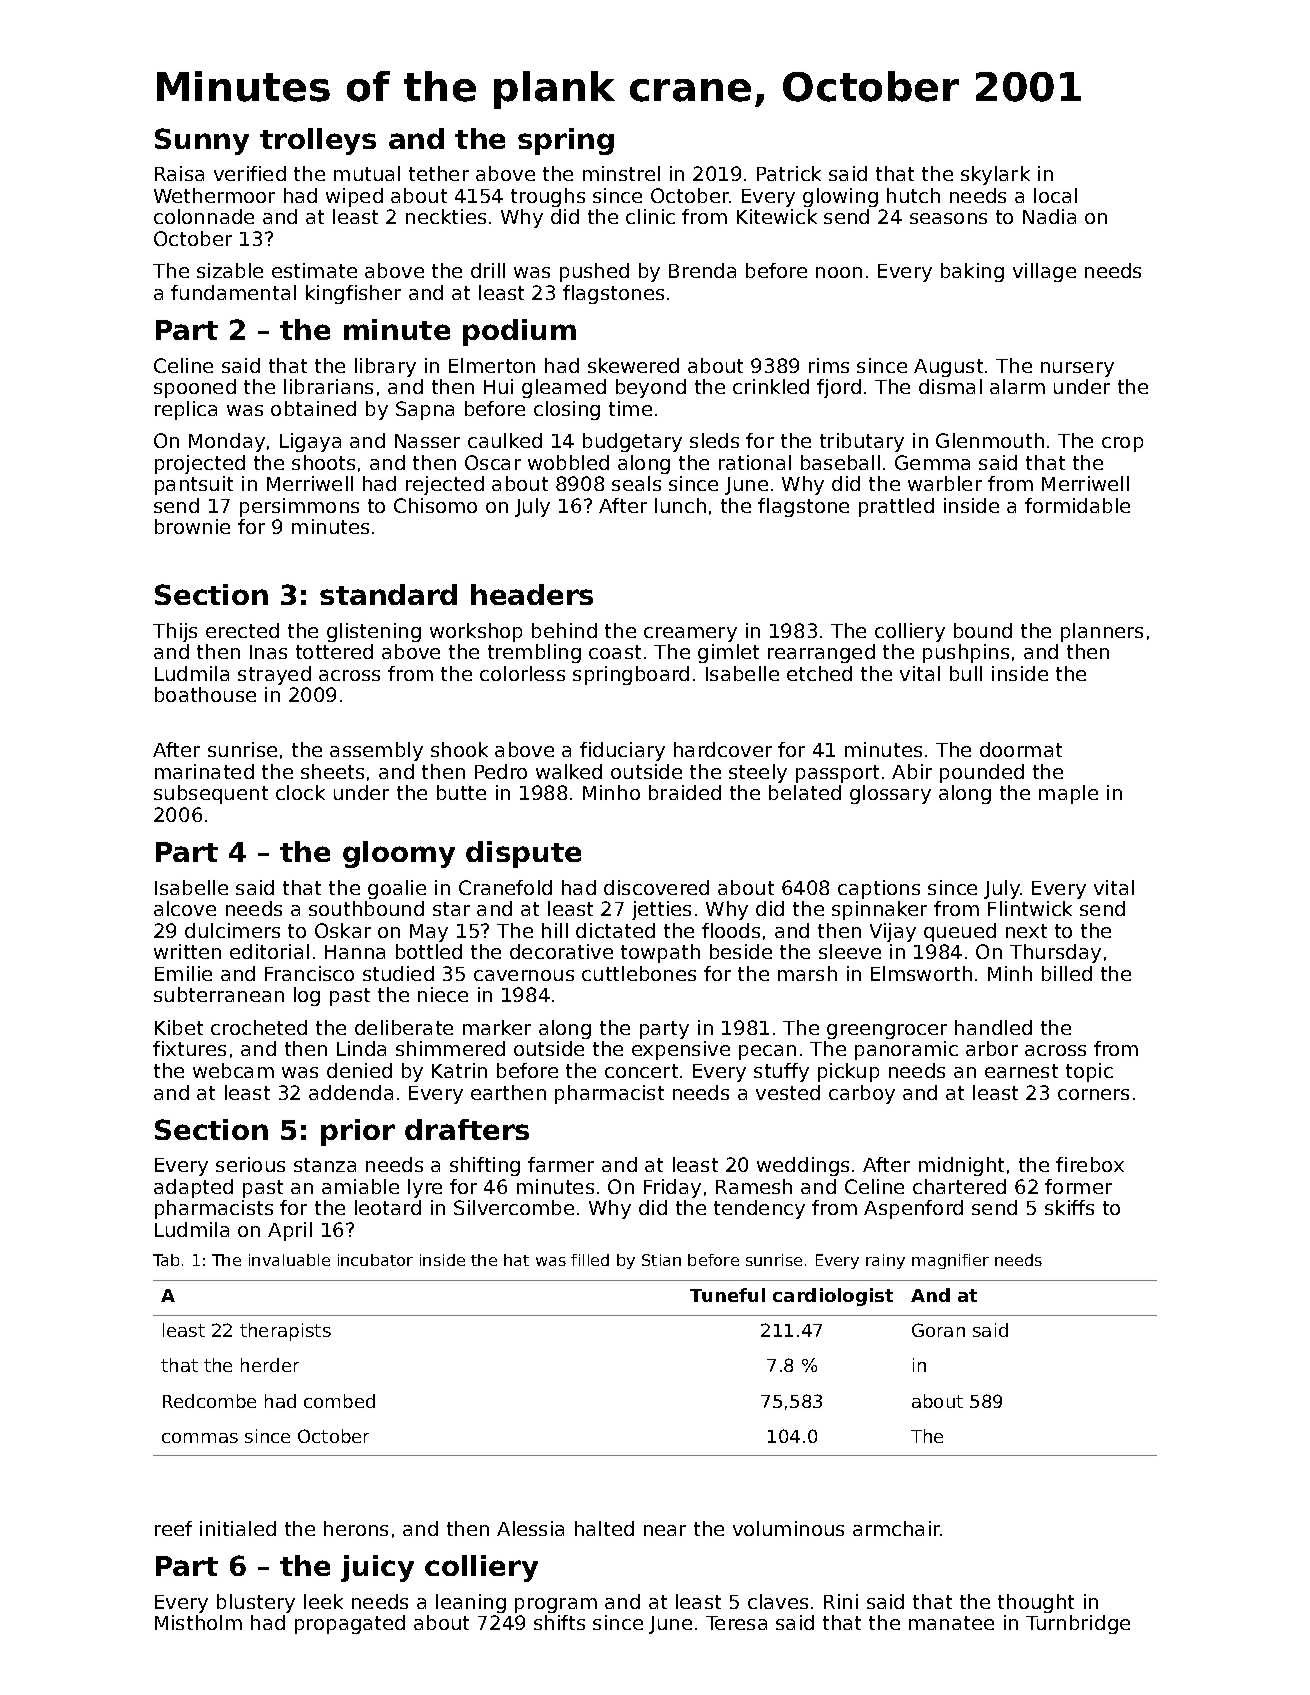 This page has width=1310, height=1695. What do you see at coordinates (736, 1623) in the page?
I see `Teresa` at bounding box center [736, 1623].
